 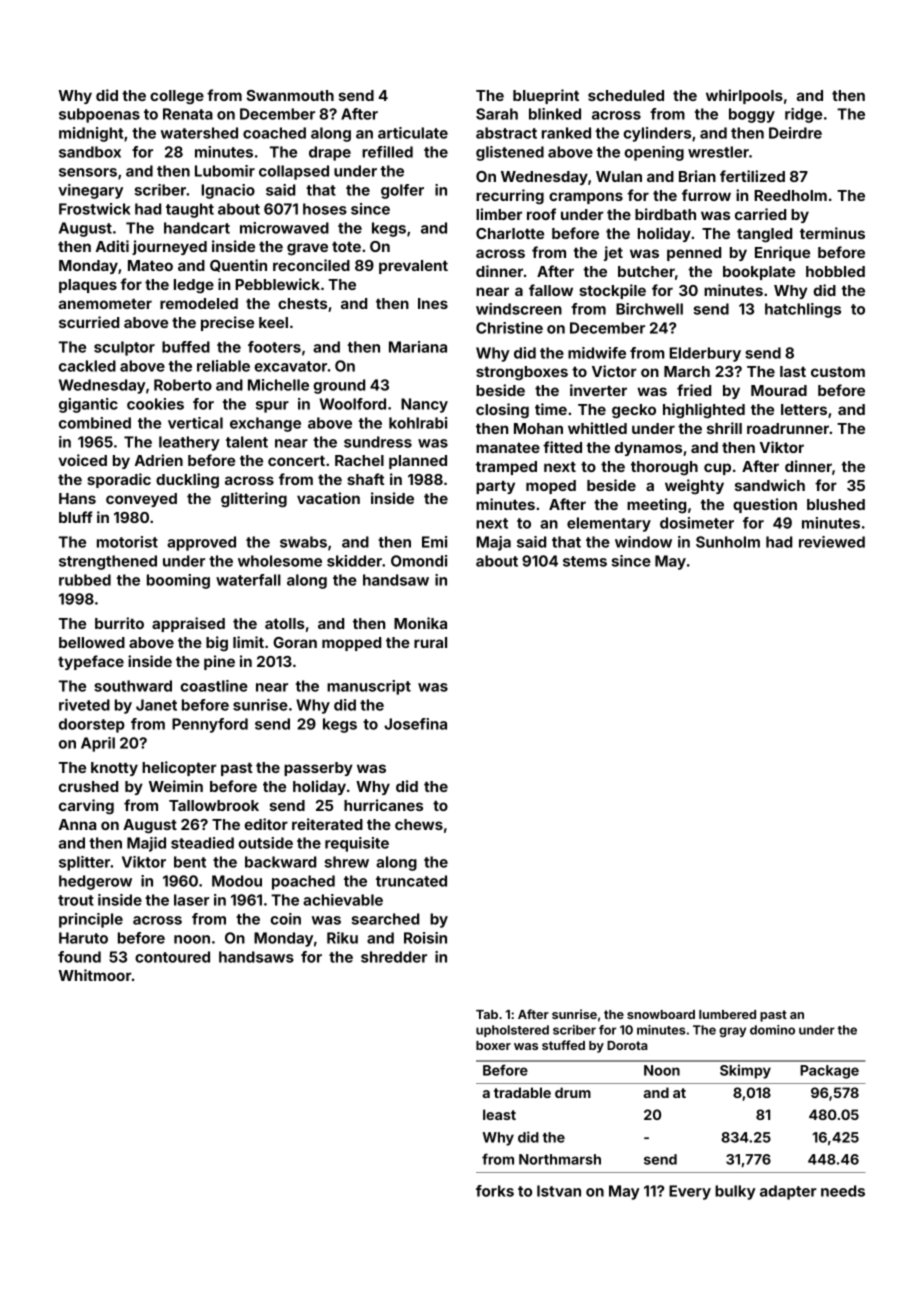 I want to click on Whitmoor, so click(x=95, y=975).
